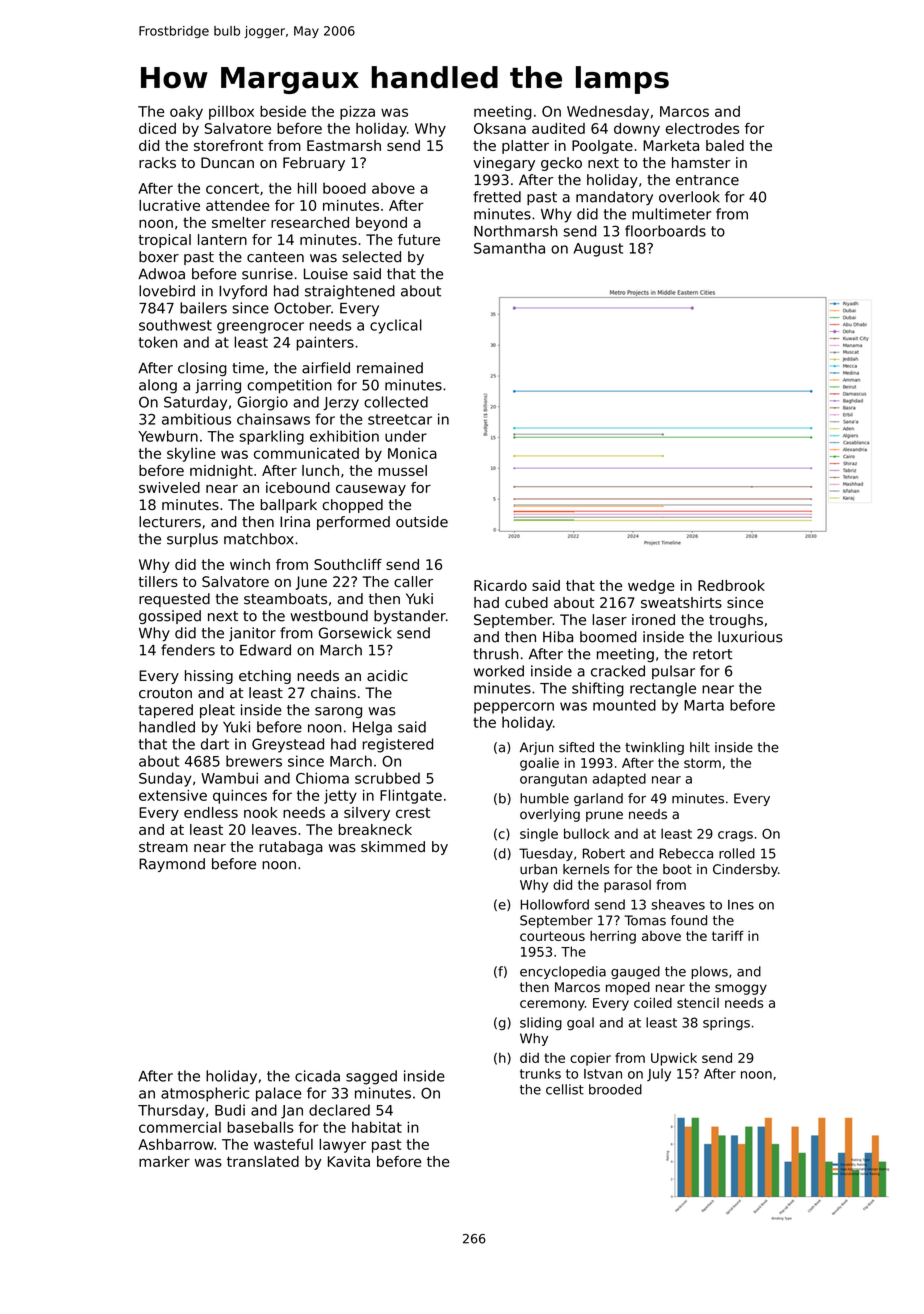 The image size is (924, 1314). Describe the element at coordinates (393, 846) in the document. I see `skimmed` at that location.
